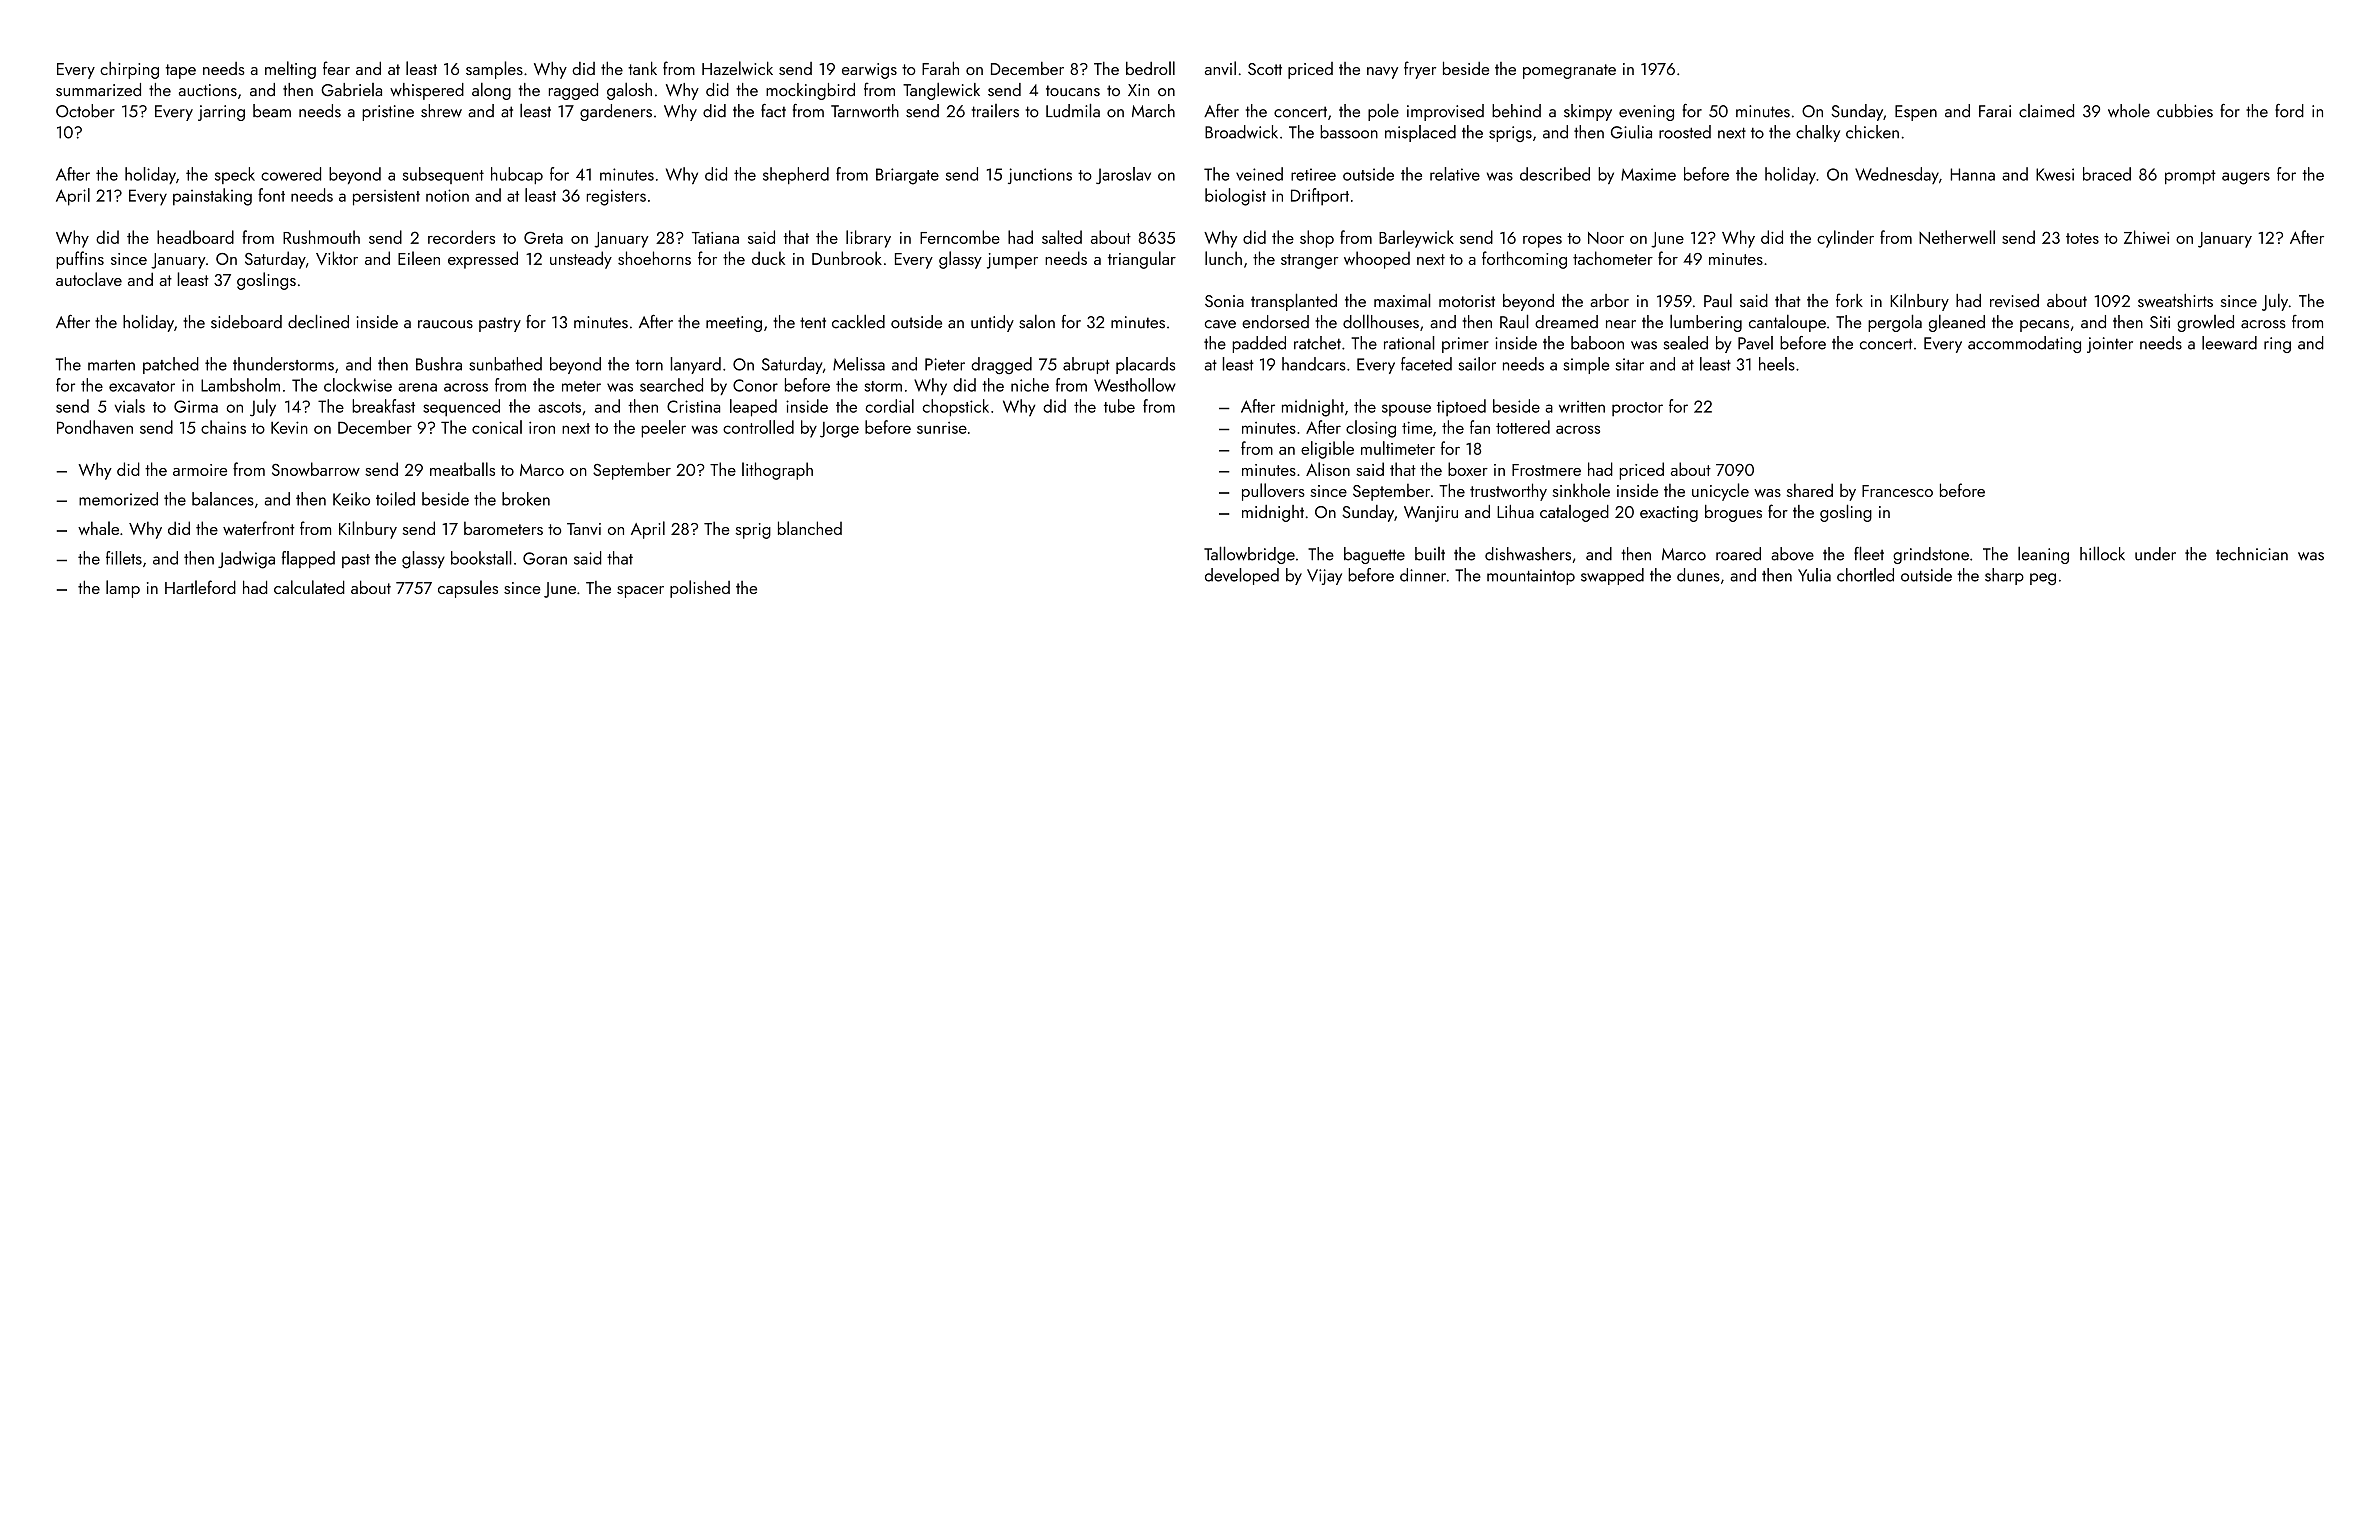 This screenshot has width=2380, height=1540. Describe the element at coordinates (358, 385) in the screenshot. I see `clockwise` at that location.
